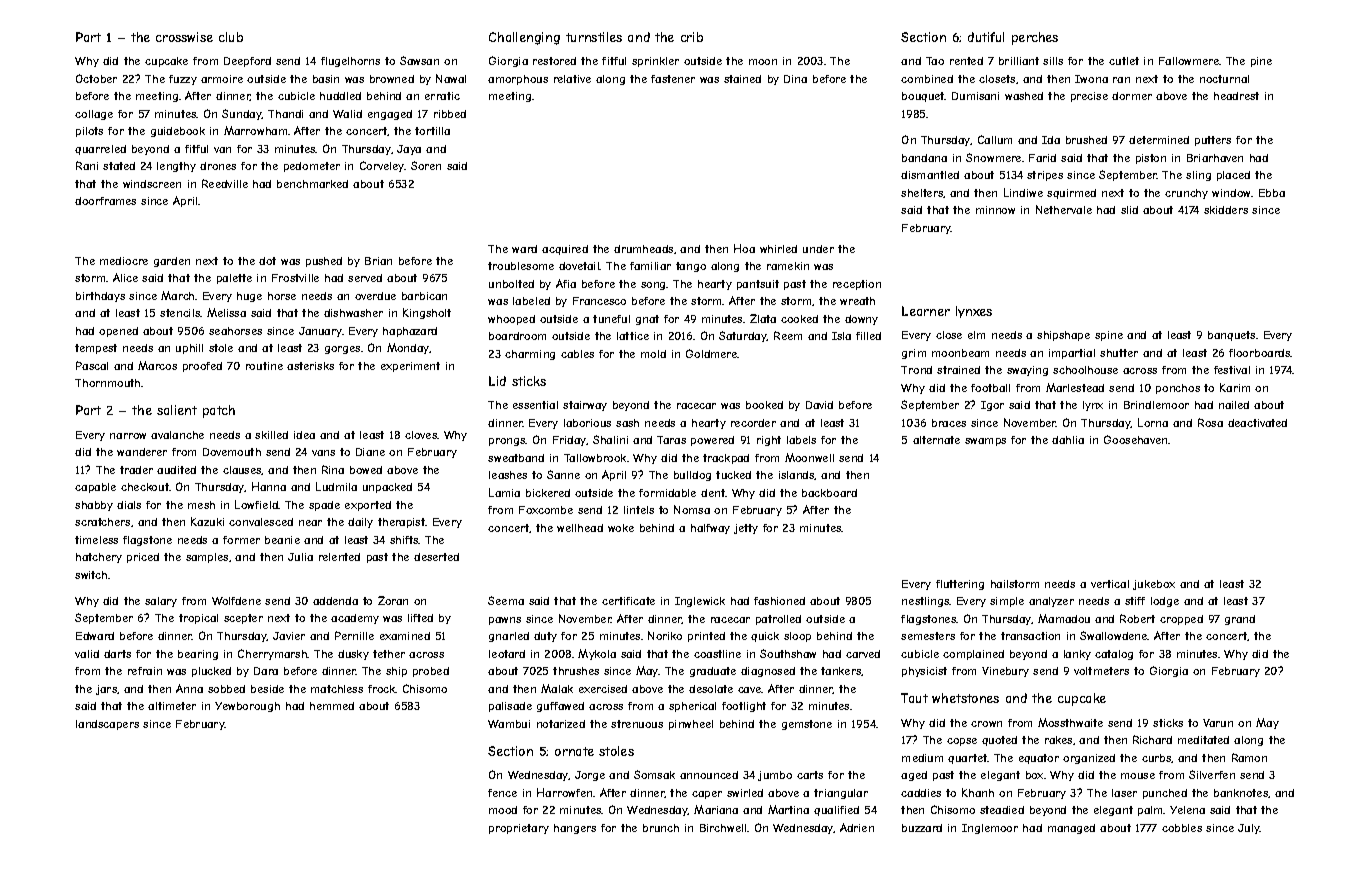  I want to click on labeled, so click(531, 301).
